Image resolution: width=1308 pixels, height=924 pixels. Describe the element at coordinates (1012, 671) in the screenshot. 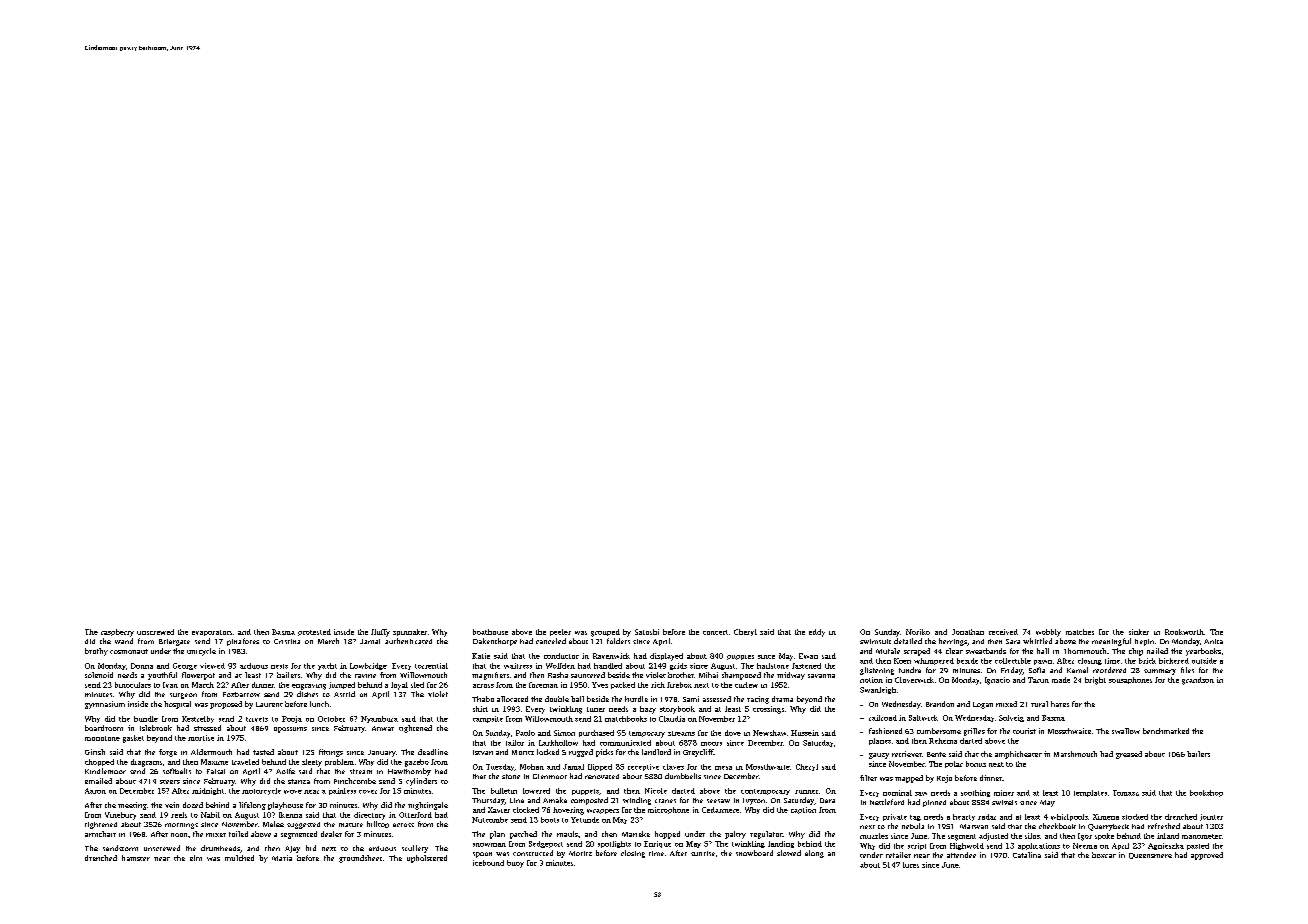

I see `Friday` at that location.
